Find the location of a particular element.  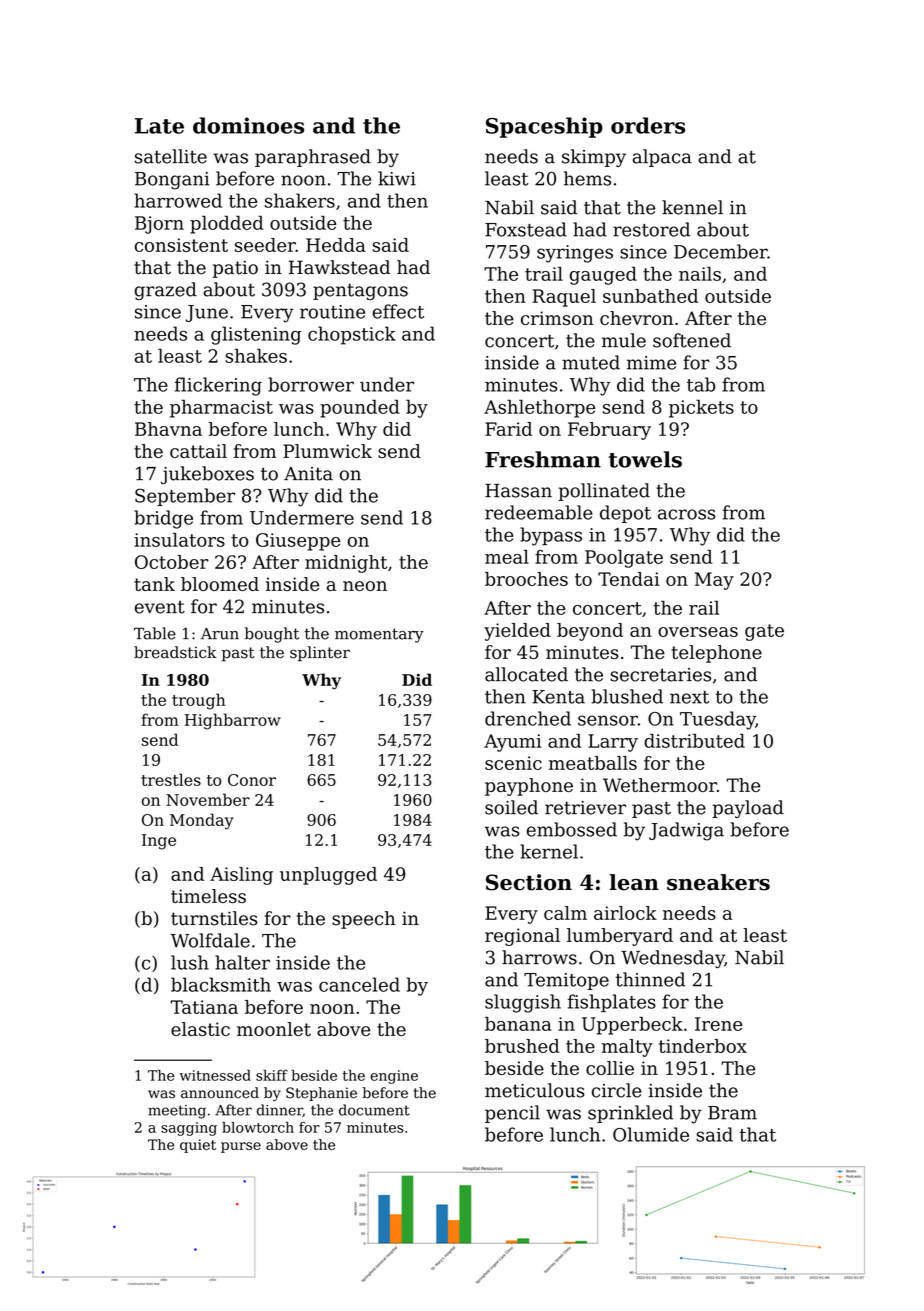

dominoes is located at coordinates (248, 125).
